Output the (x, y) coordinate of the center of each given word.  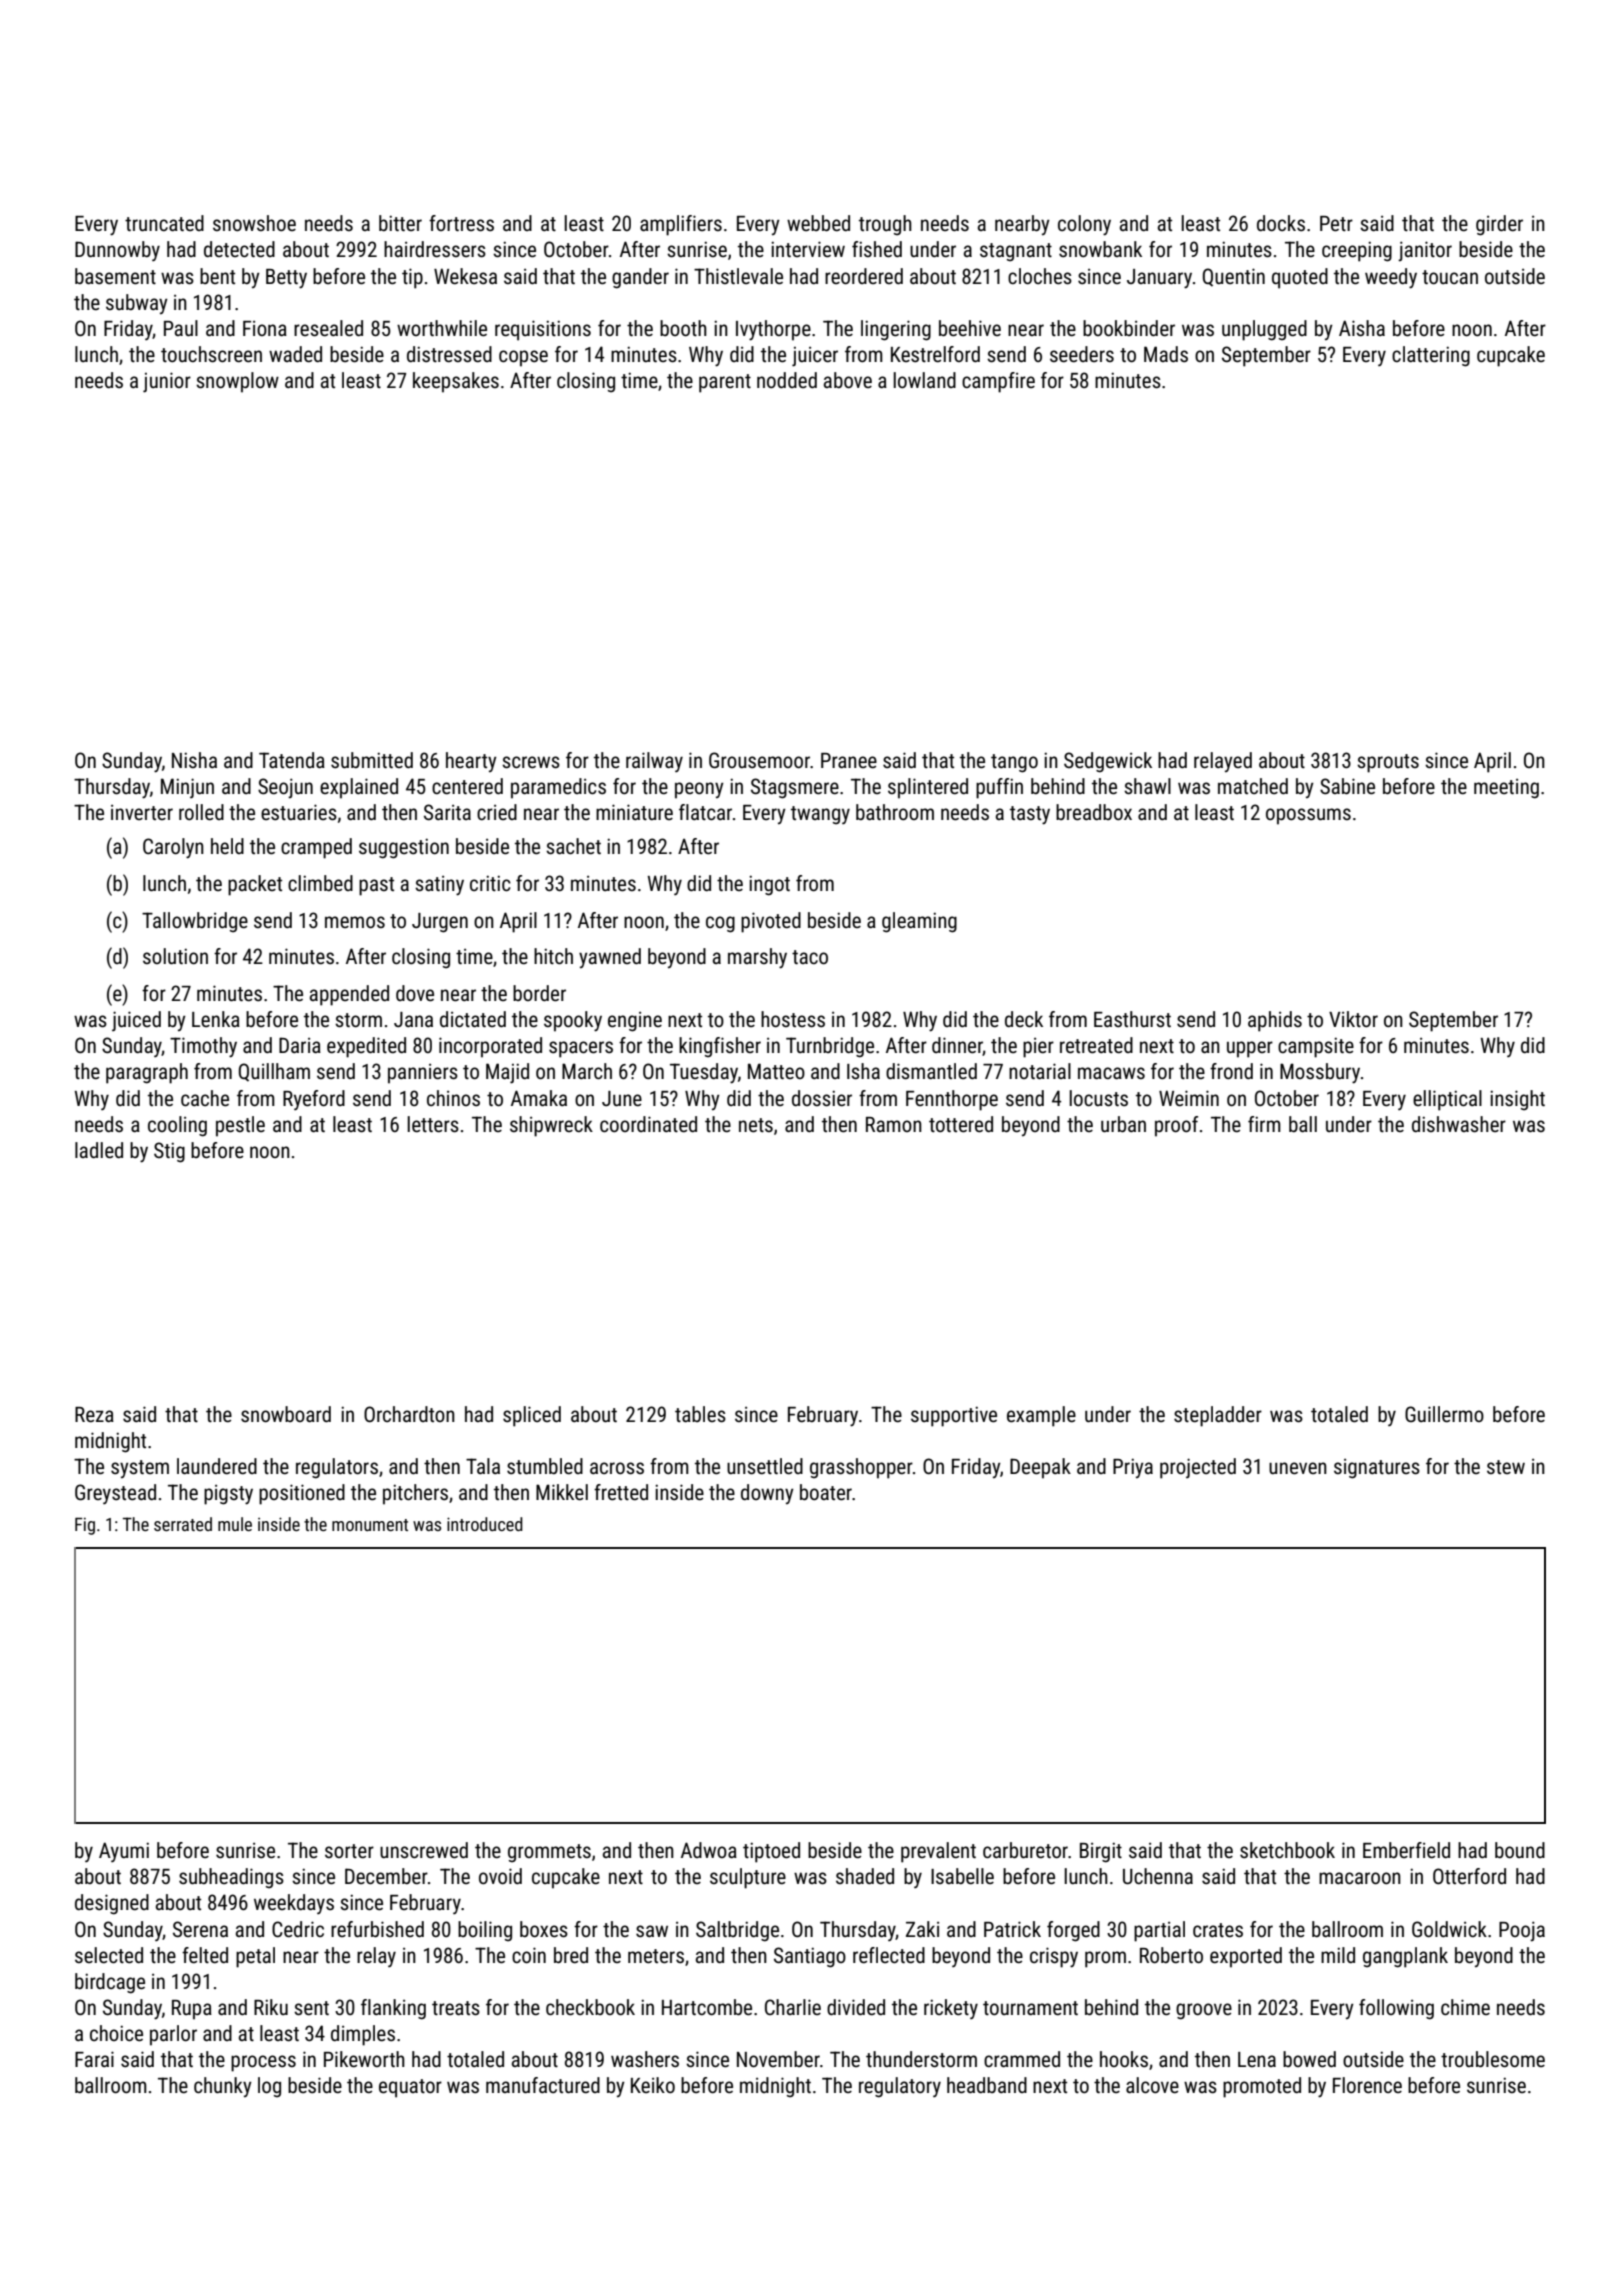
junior (167, 382)
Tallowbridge (195, 922)
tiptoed (771, 1852)
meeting (1506, 789)
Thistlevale (738, 276)
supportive (954, 1416)
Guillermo (1444, 1414)
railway (654, 762)
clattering (1431, 356)
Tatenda (292, 760)
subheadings (231, 1878)
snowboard (286, 1414)
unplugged (1264, 330)
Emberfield (1406, 1850)
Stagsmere (795, 788)
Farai (94, 2059)
